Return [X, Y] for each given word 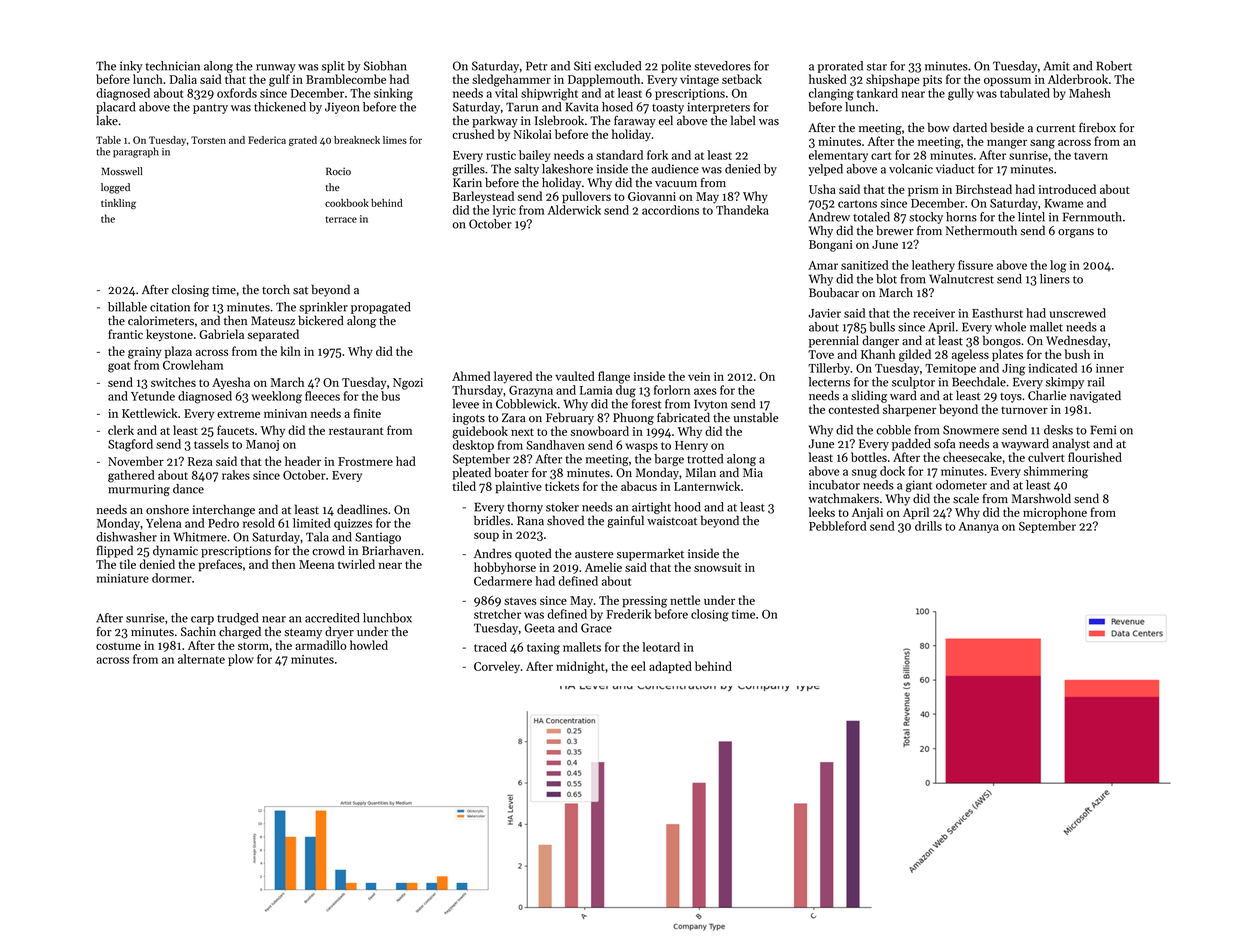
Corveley [497, 667]
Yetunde [153, 396]
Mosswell [122, 171]
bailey [534, 156]
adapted [670, 667]
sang [1042, 144]
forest [646, 404]
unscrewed [1078, 313]
